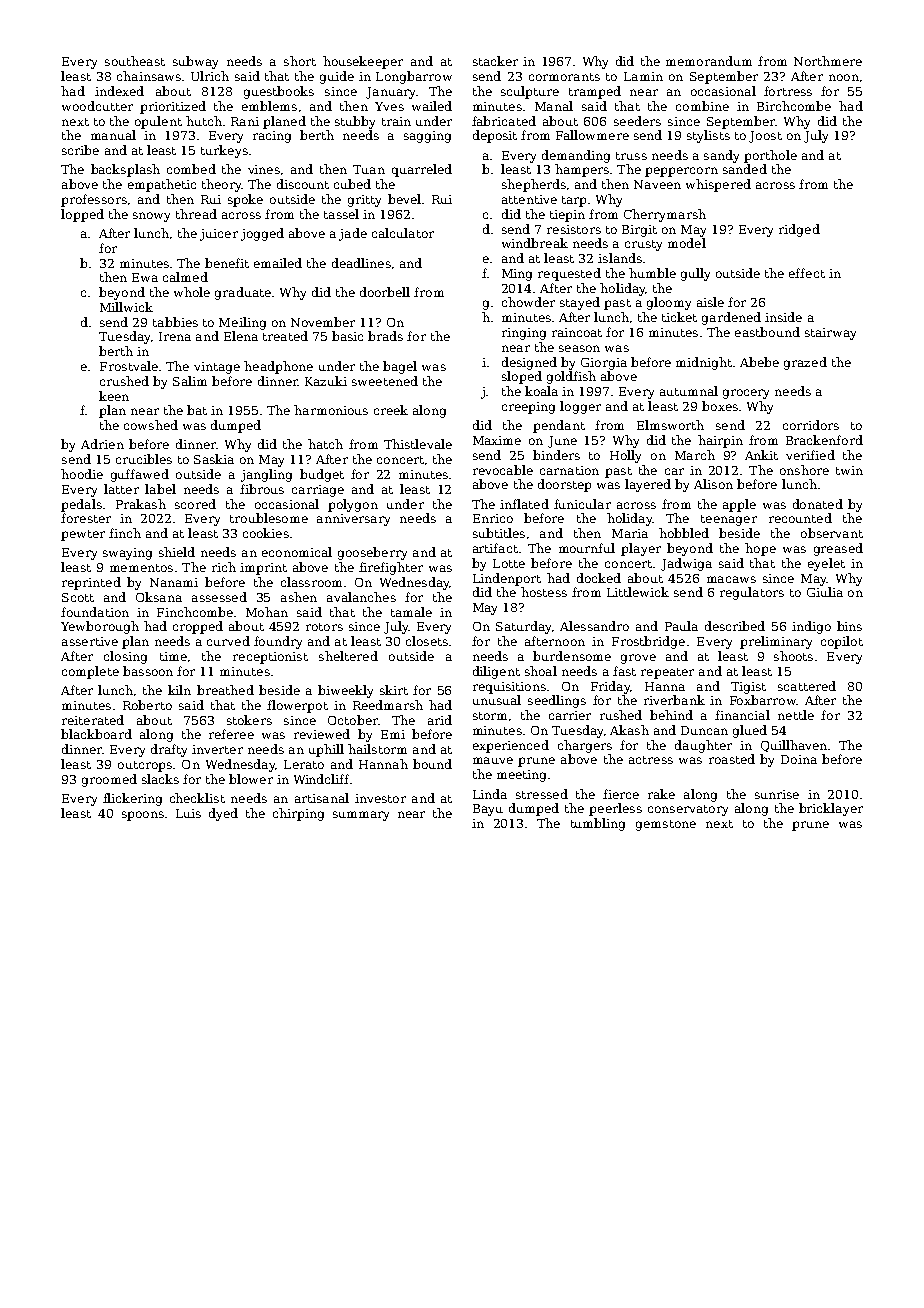 The image size is (924, 1308). What do you see at coordinates (225, 690) in the page?
I see `breathed` at bounding box center [225, 690].
